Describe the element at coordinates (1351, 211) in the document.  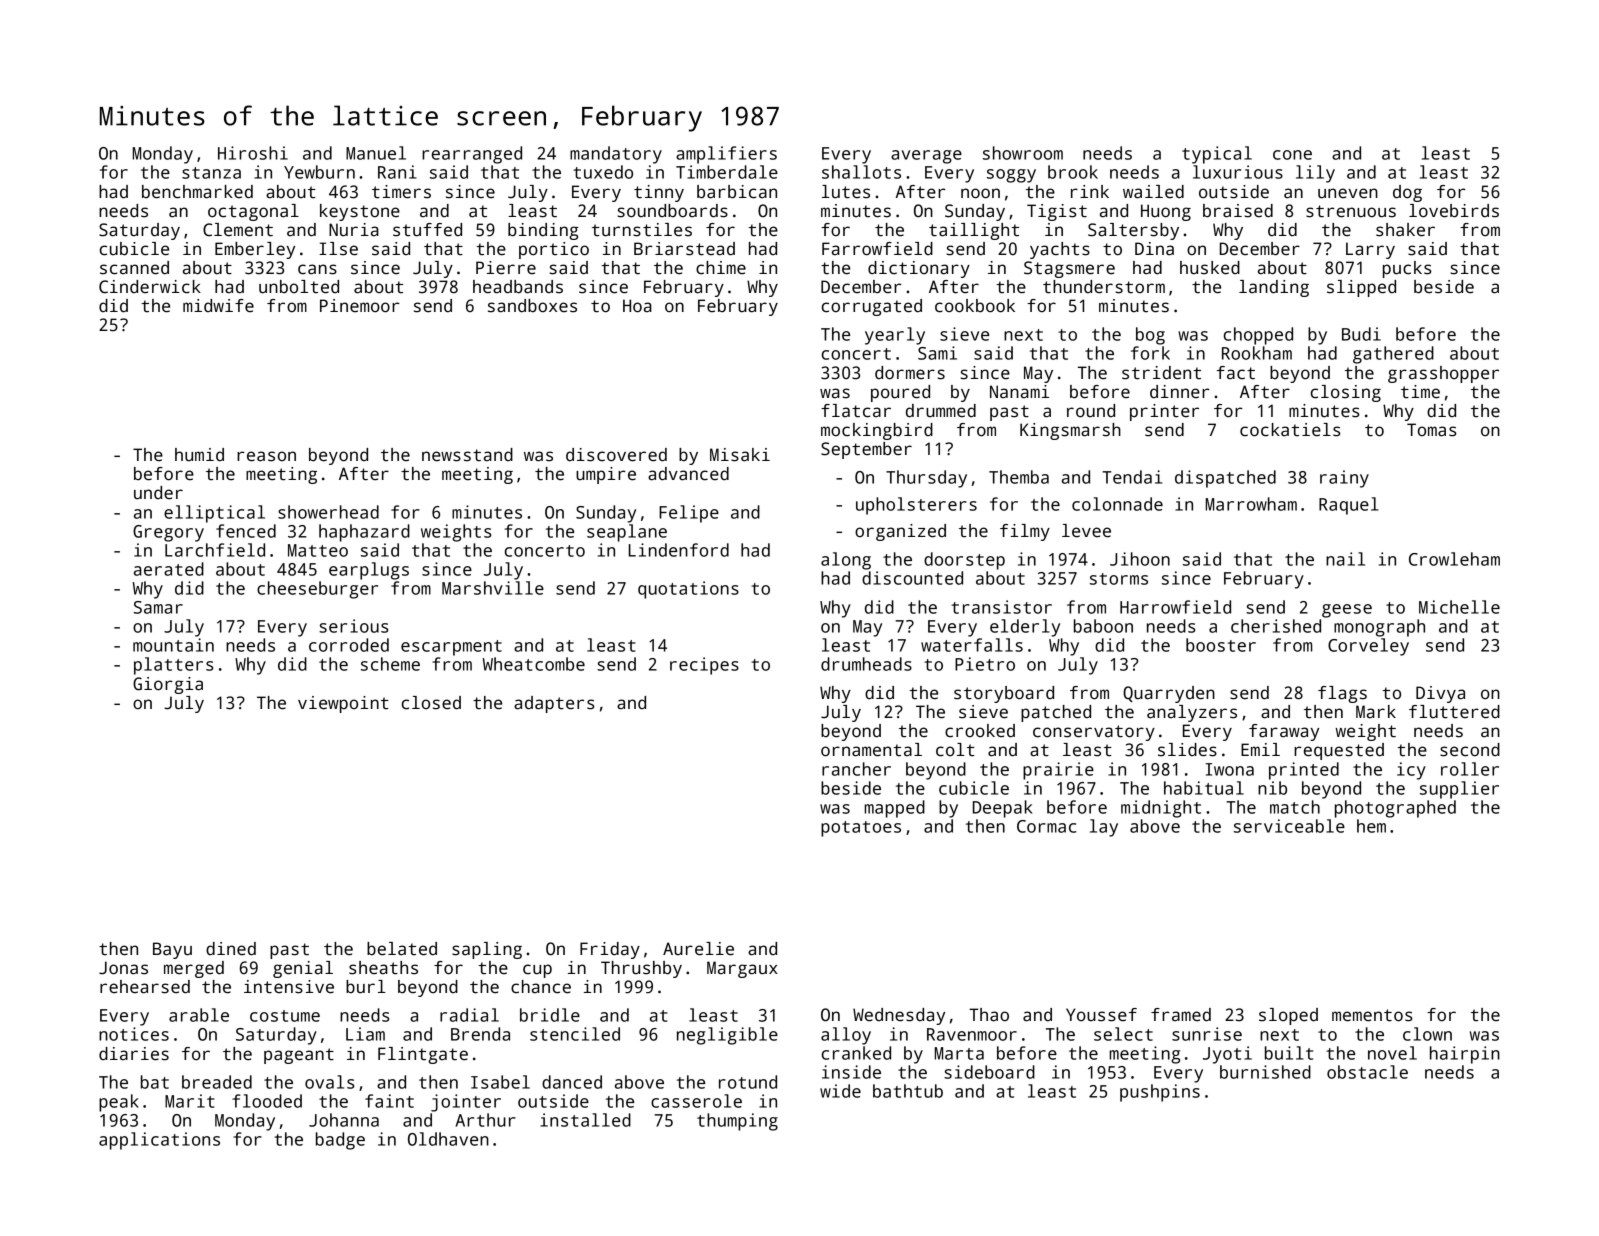
I see `strenuous` at that location.
